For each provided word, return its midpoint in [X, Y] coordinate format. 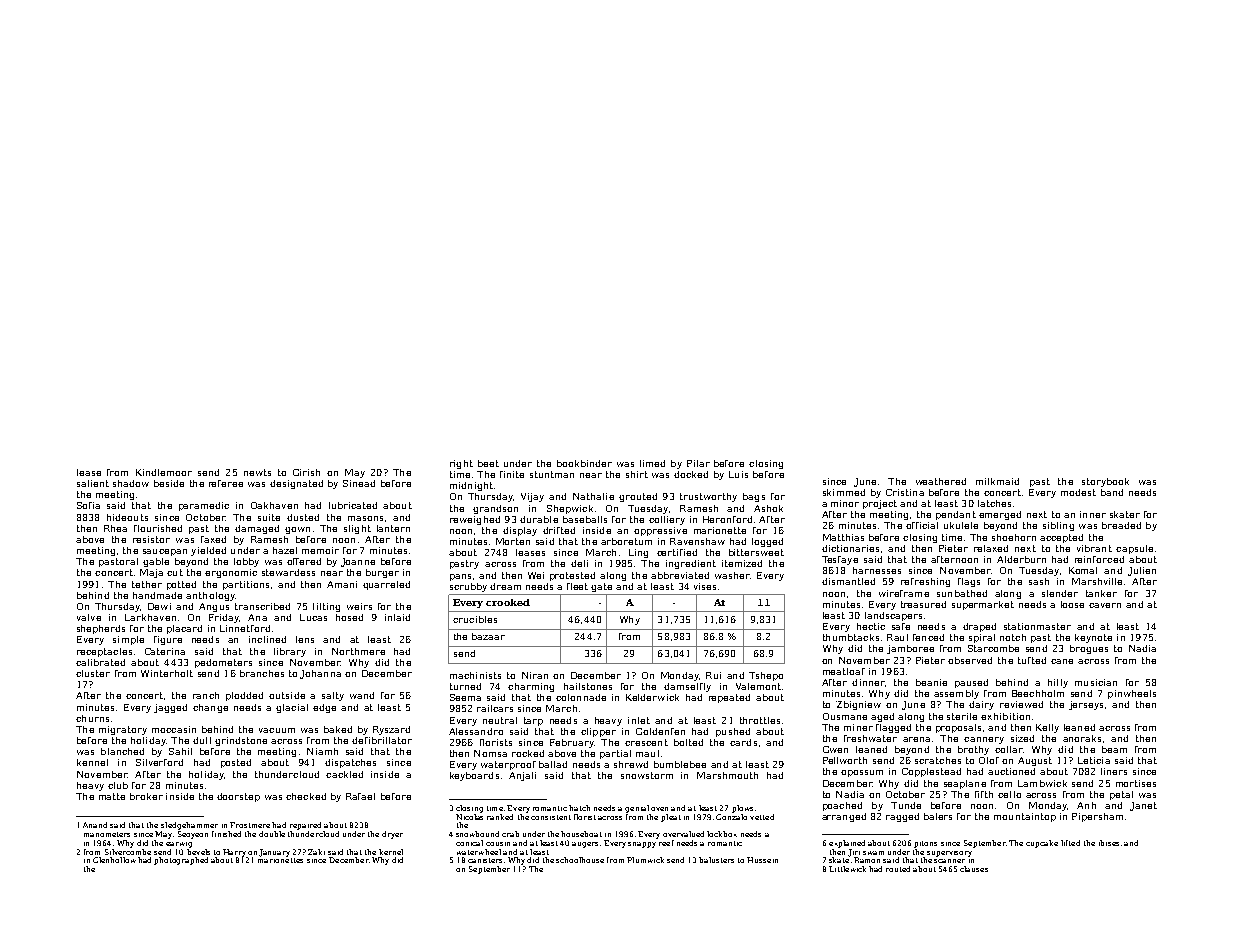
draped [979, 627]
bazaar [488, 636]
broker [146, 796]
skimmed [844, 492]
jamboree [910, 649]
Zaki [316, 852]
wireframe [904, 593]
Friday [224, 618]
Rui [713, 675]
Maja [151, 573]
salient [93, 483]
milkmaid [997, 481]
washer [732, 575]
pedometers [223, 663]
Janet [1143, 806]
